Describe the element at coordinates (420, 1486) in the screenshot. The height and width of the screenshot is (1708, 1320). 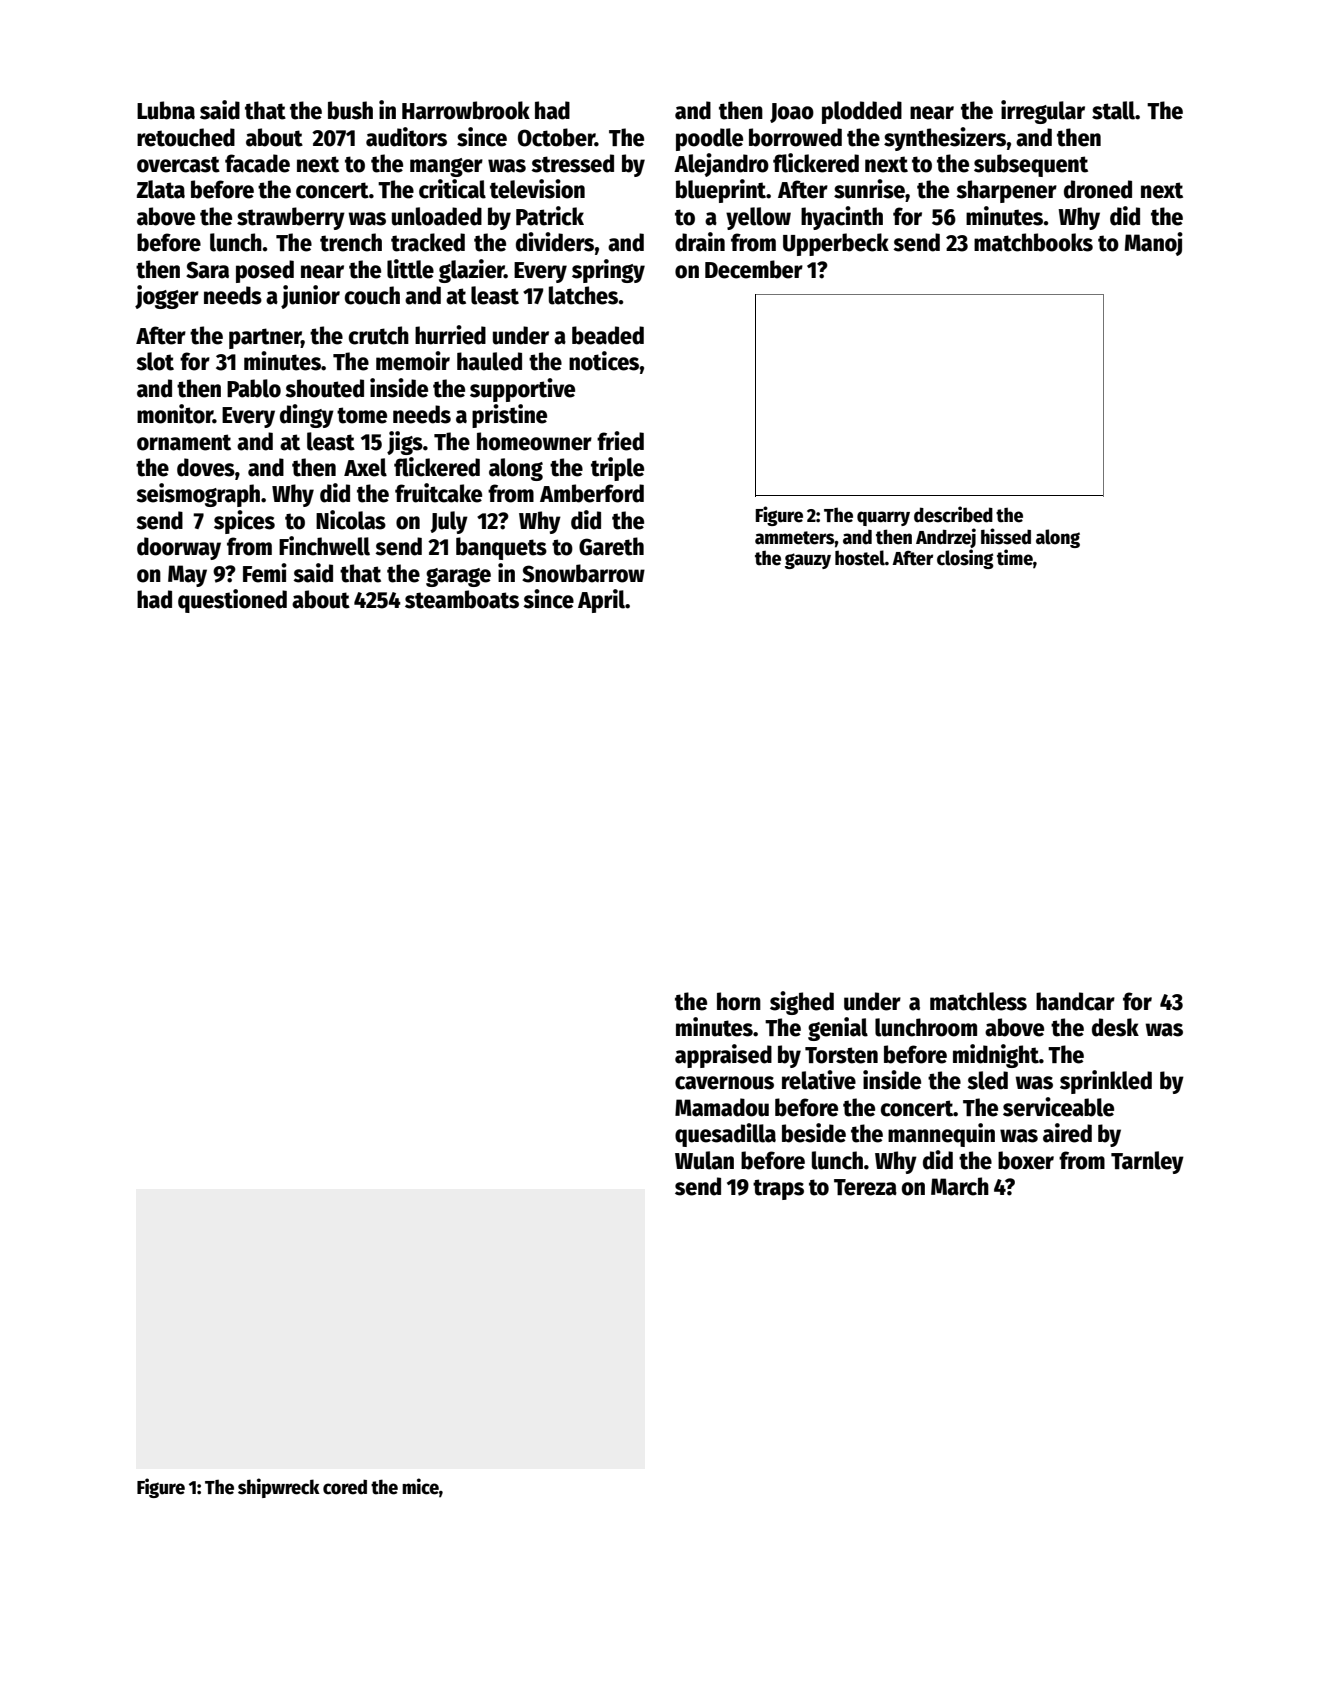
I see `mice` at that location.
